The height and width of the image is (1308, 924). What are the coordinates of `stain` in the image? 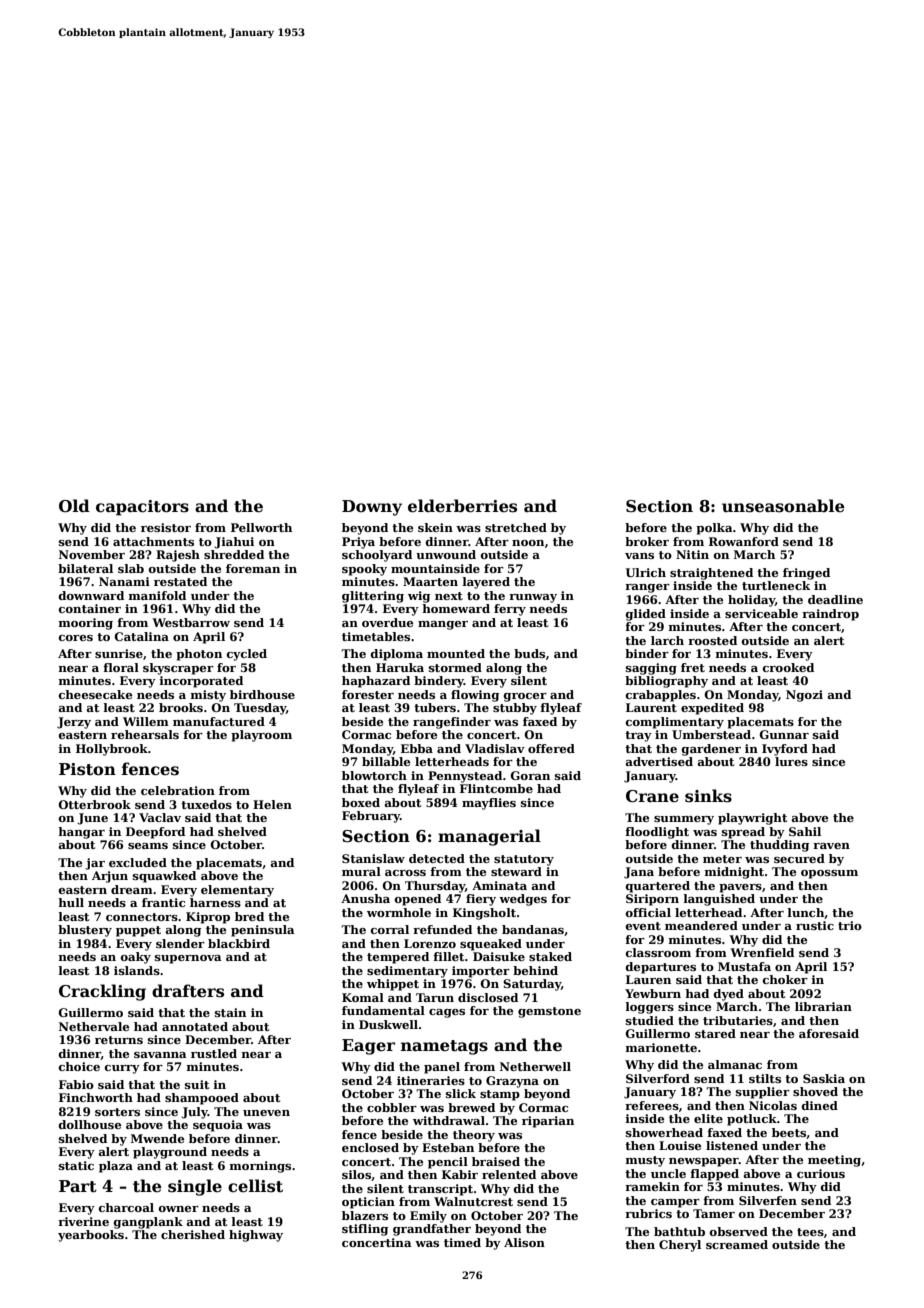 It's located at (230, 1012).
